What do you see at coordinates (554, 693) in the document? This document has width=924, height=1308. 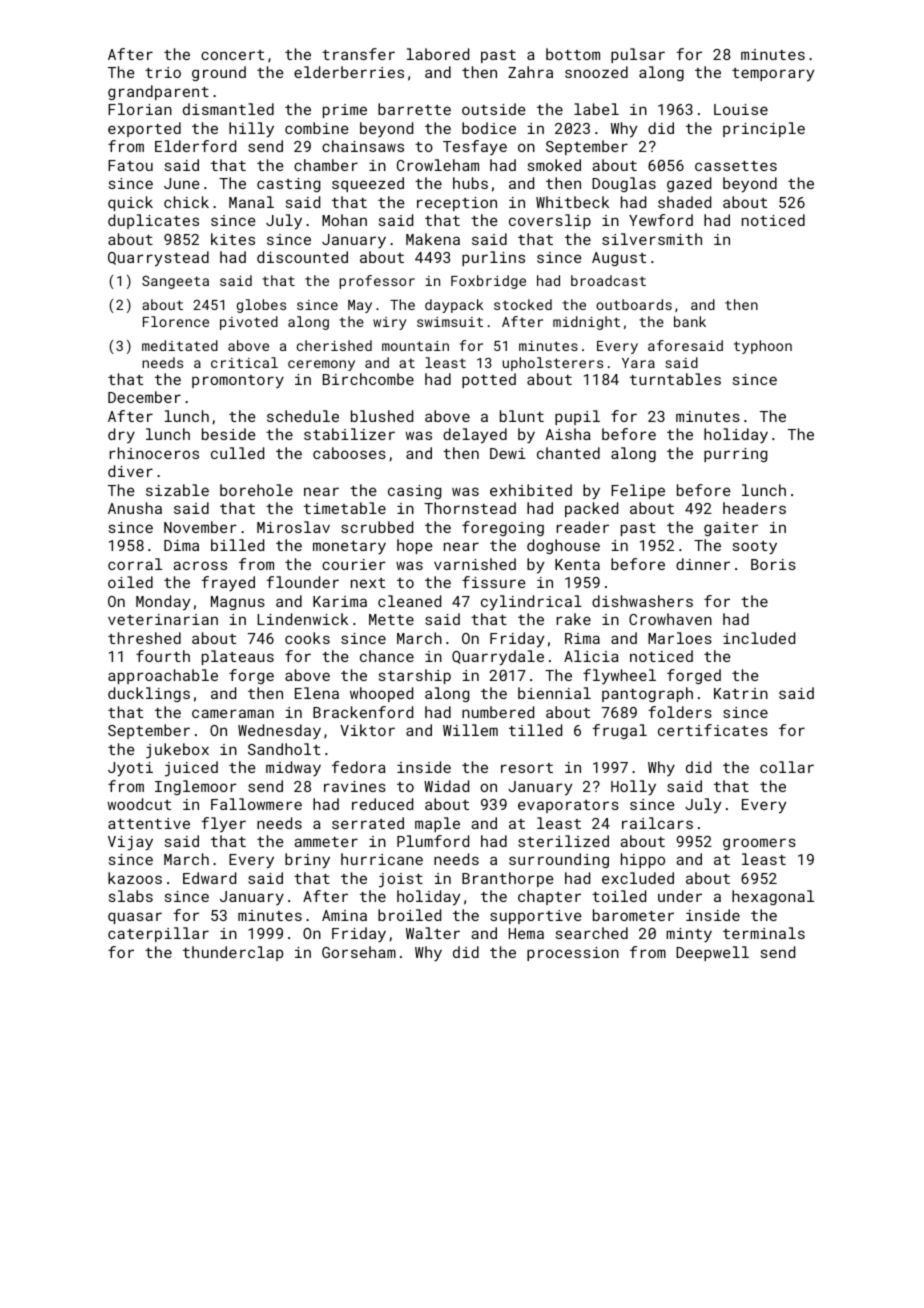 I see `biennial` at bounding box center [554, 693].
